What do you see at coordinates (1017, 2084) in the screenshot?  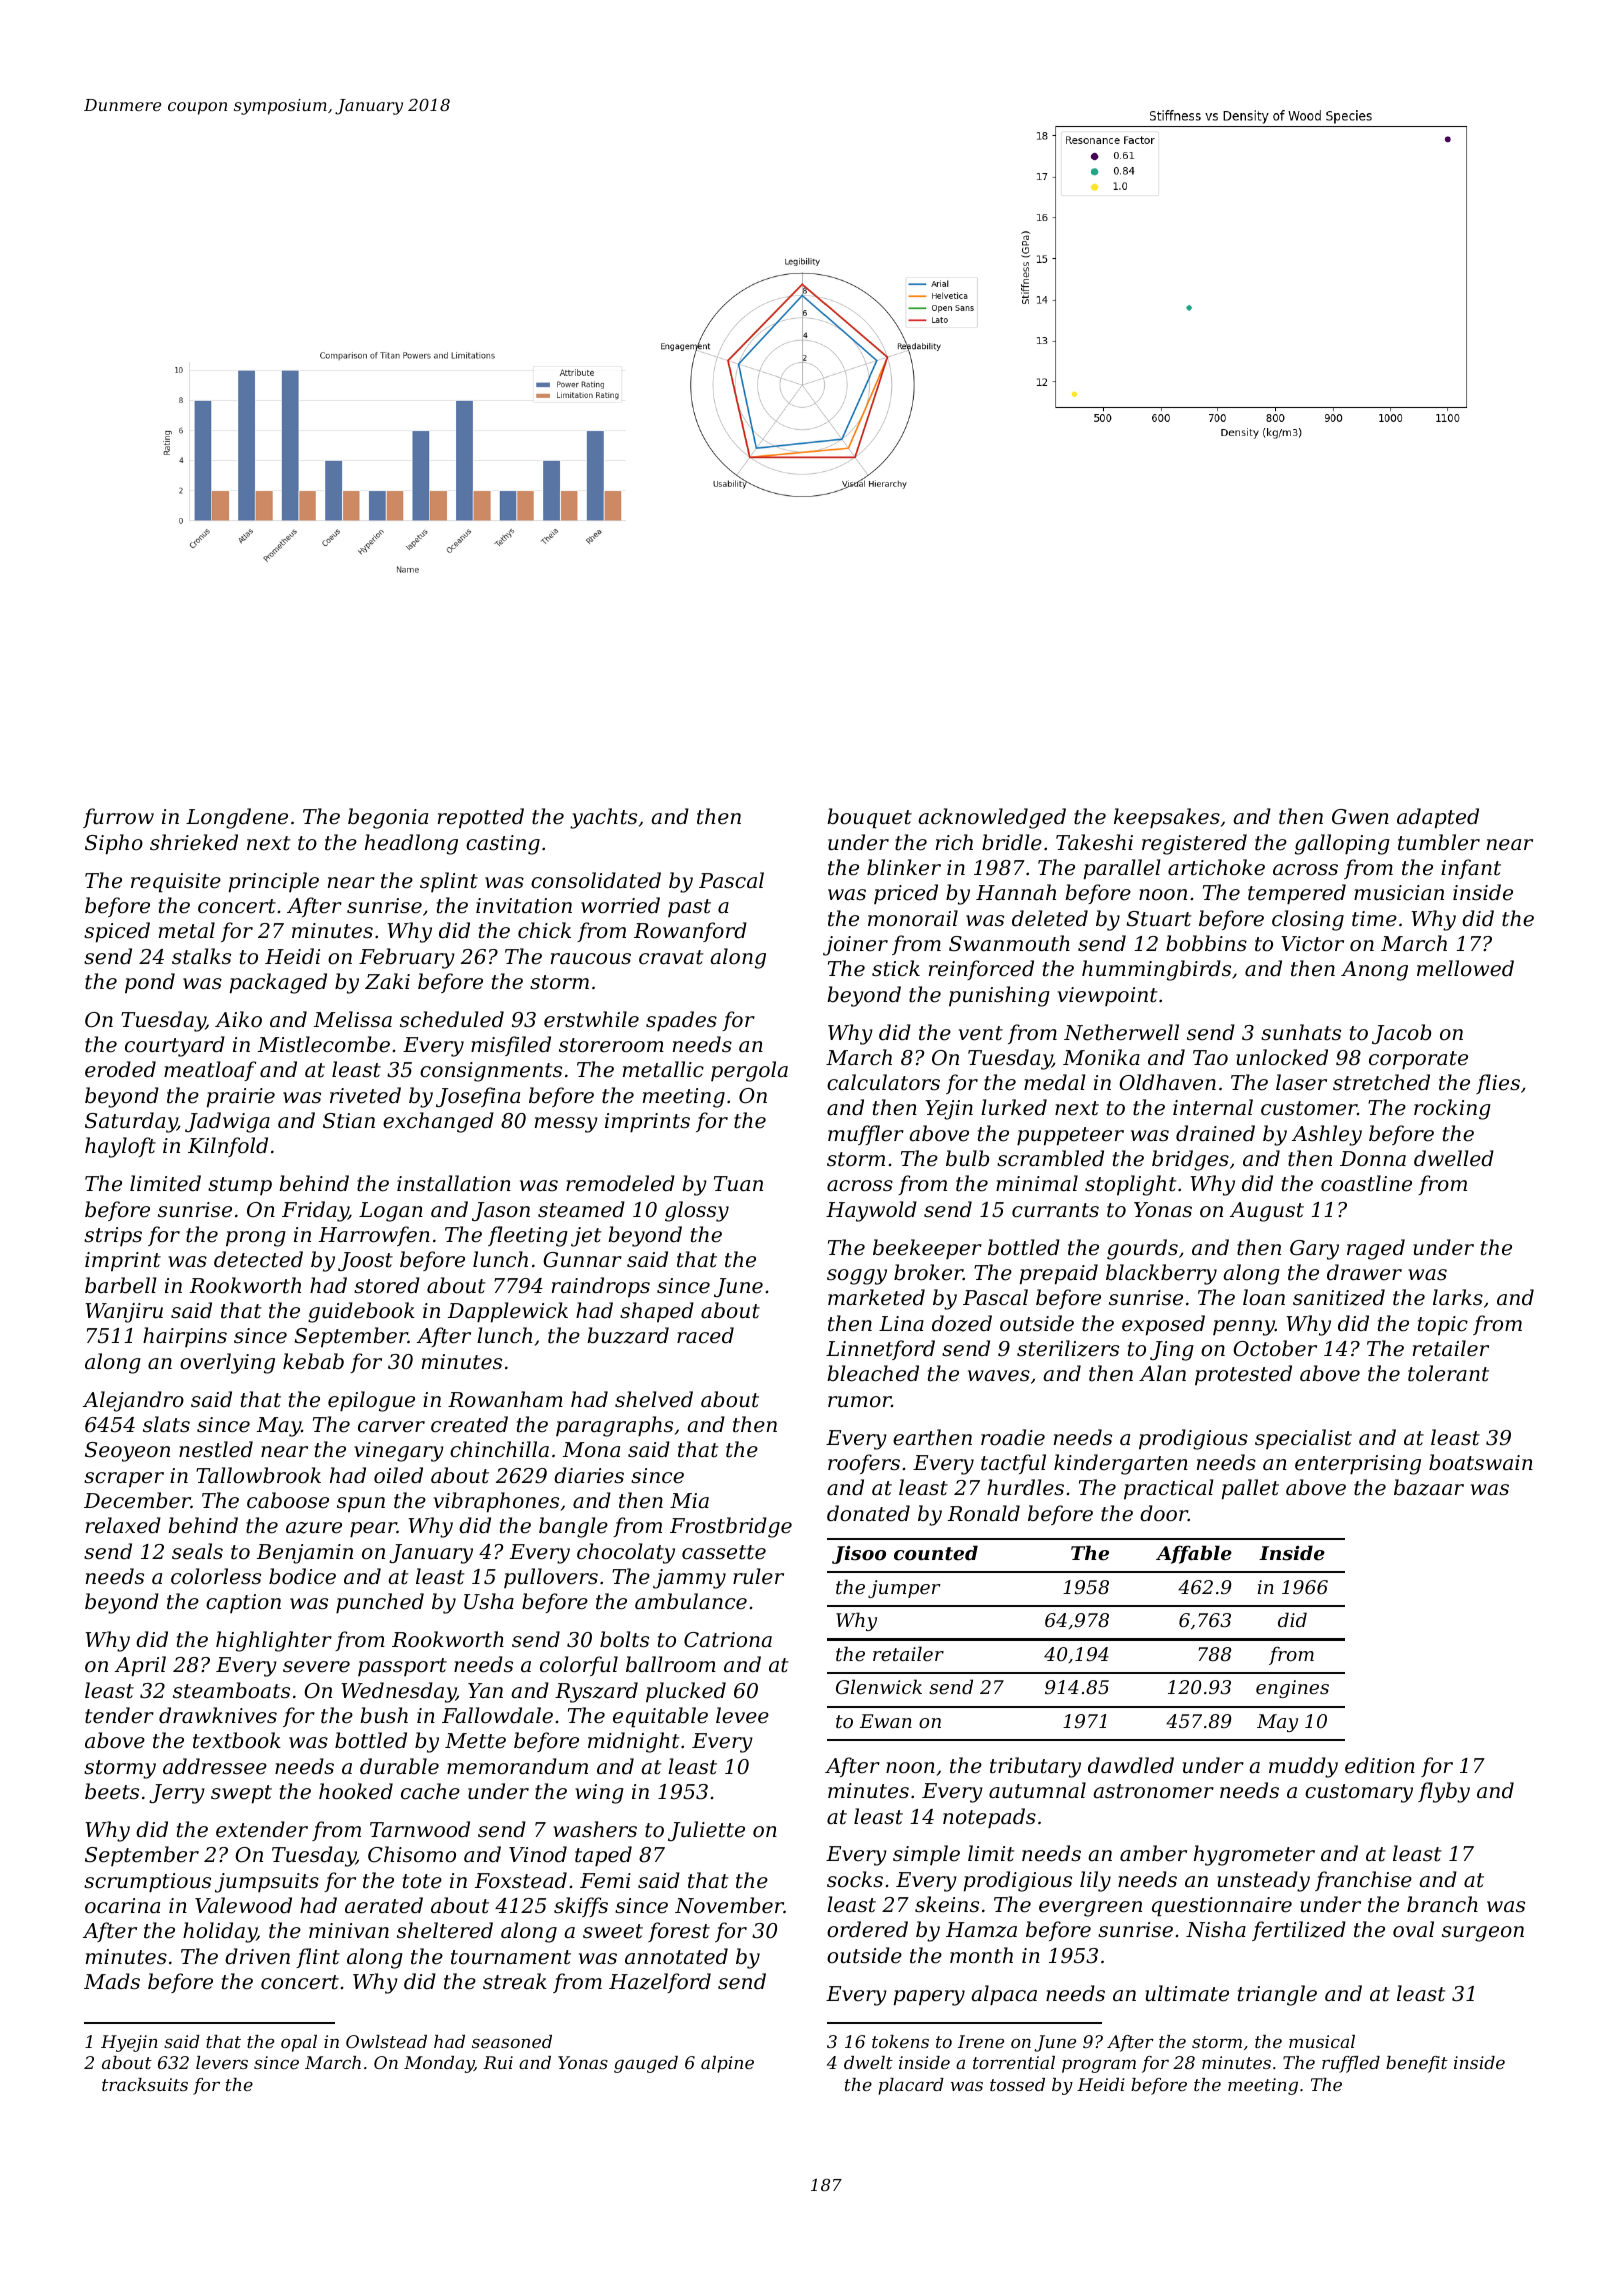 I see `tossed` at bounding box center [1017, 2084].
